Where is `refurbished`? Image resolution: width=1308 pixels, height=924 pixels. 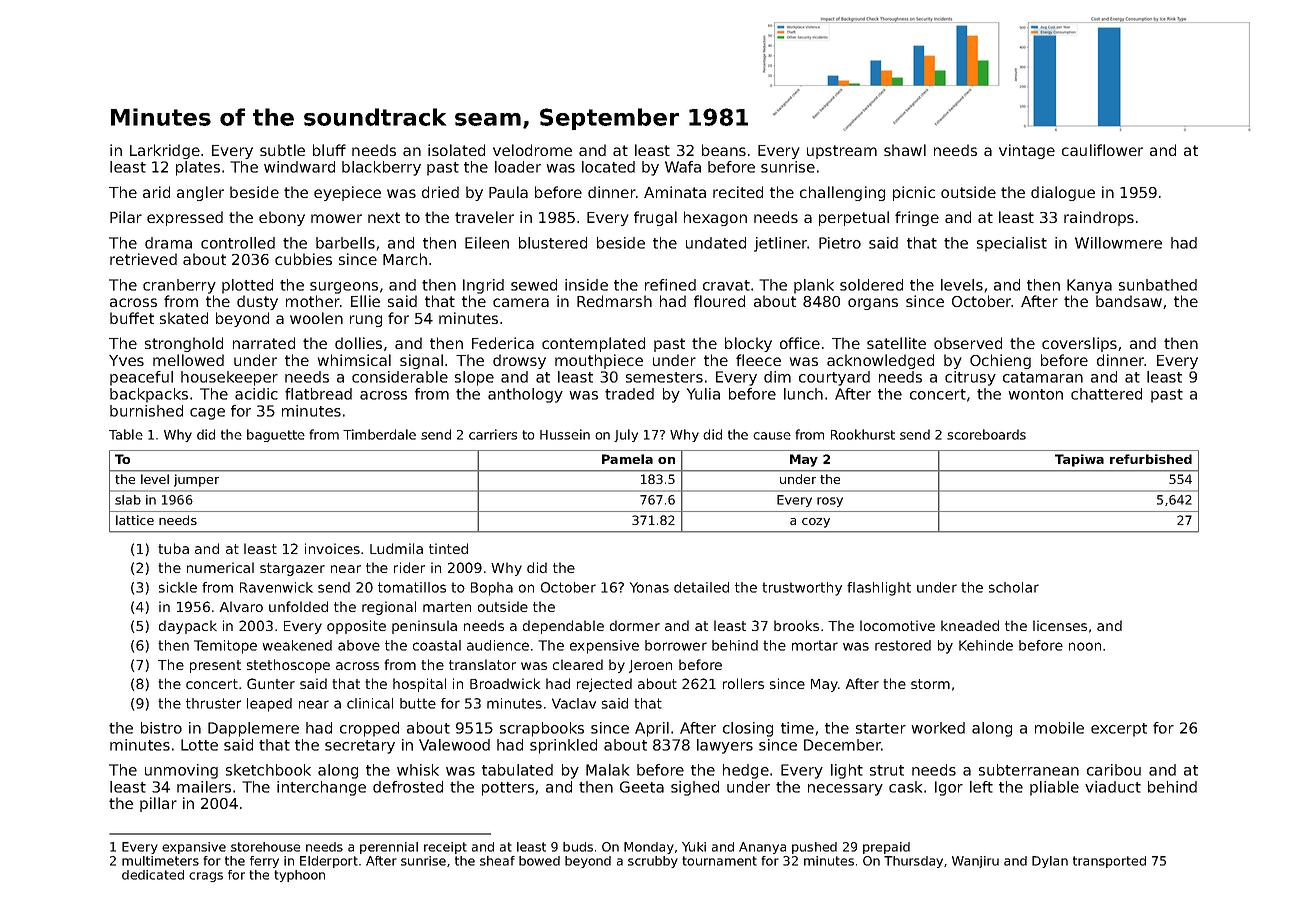
refurbished is located at coordinates (1151, 459).
